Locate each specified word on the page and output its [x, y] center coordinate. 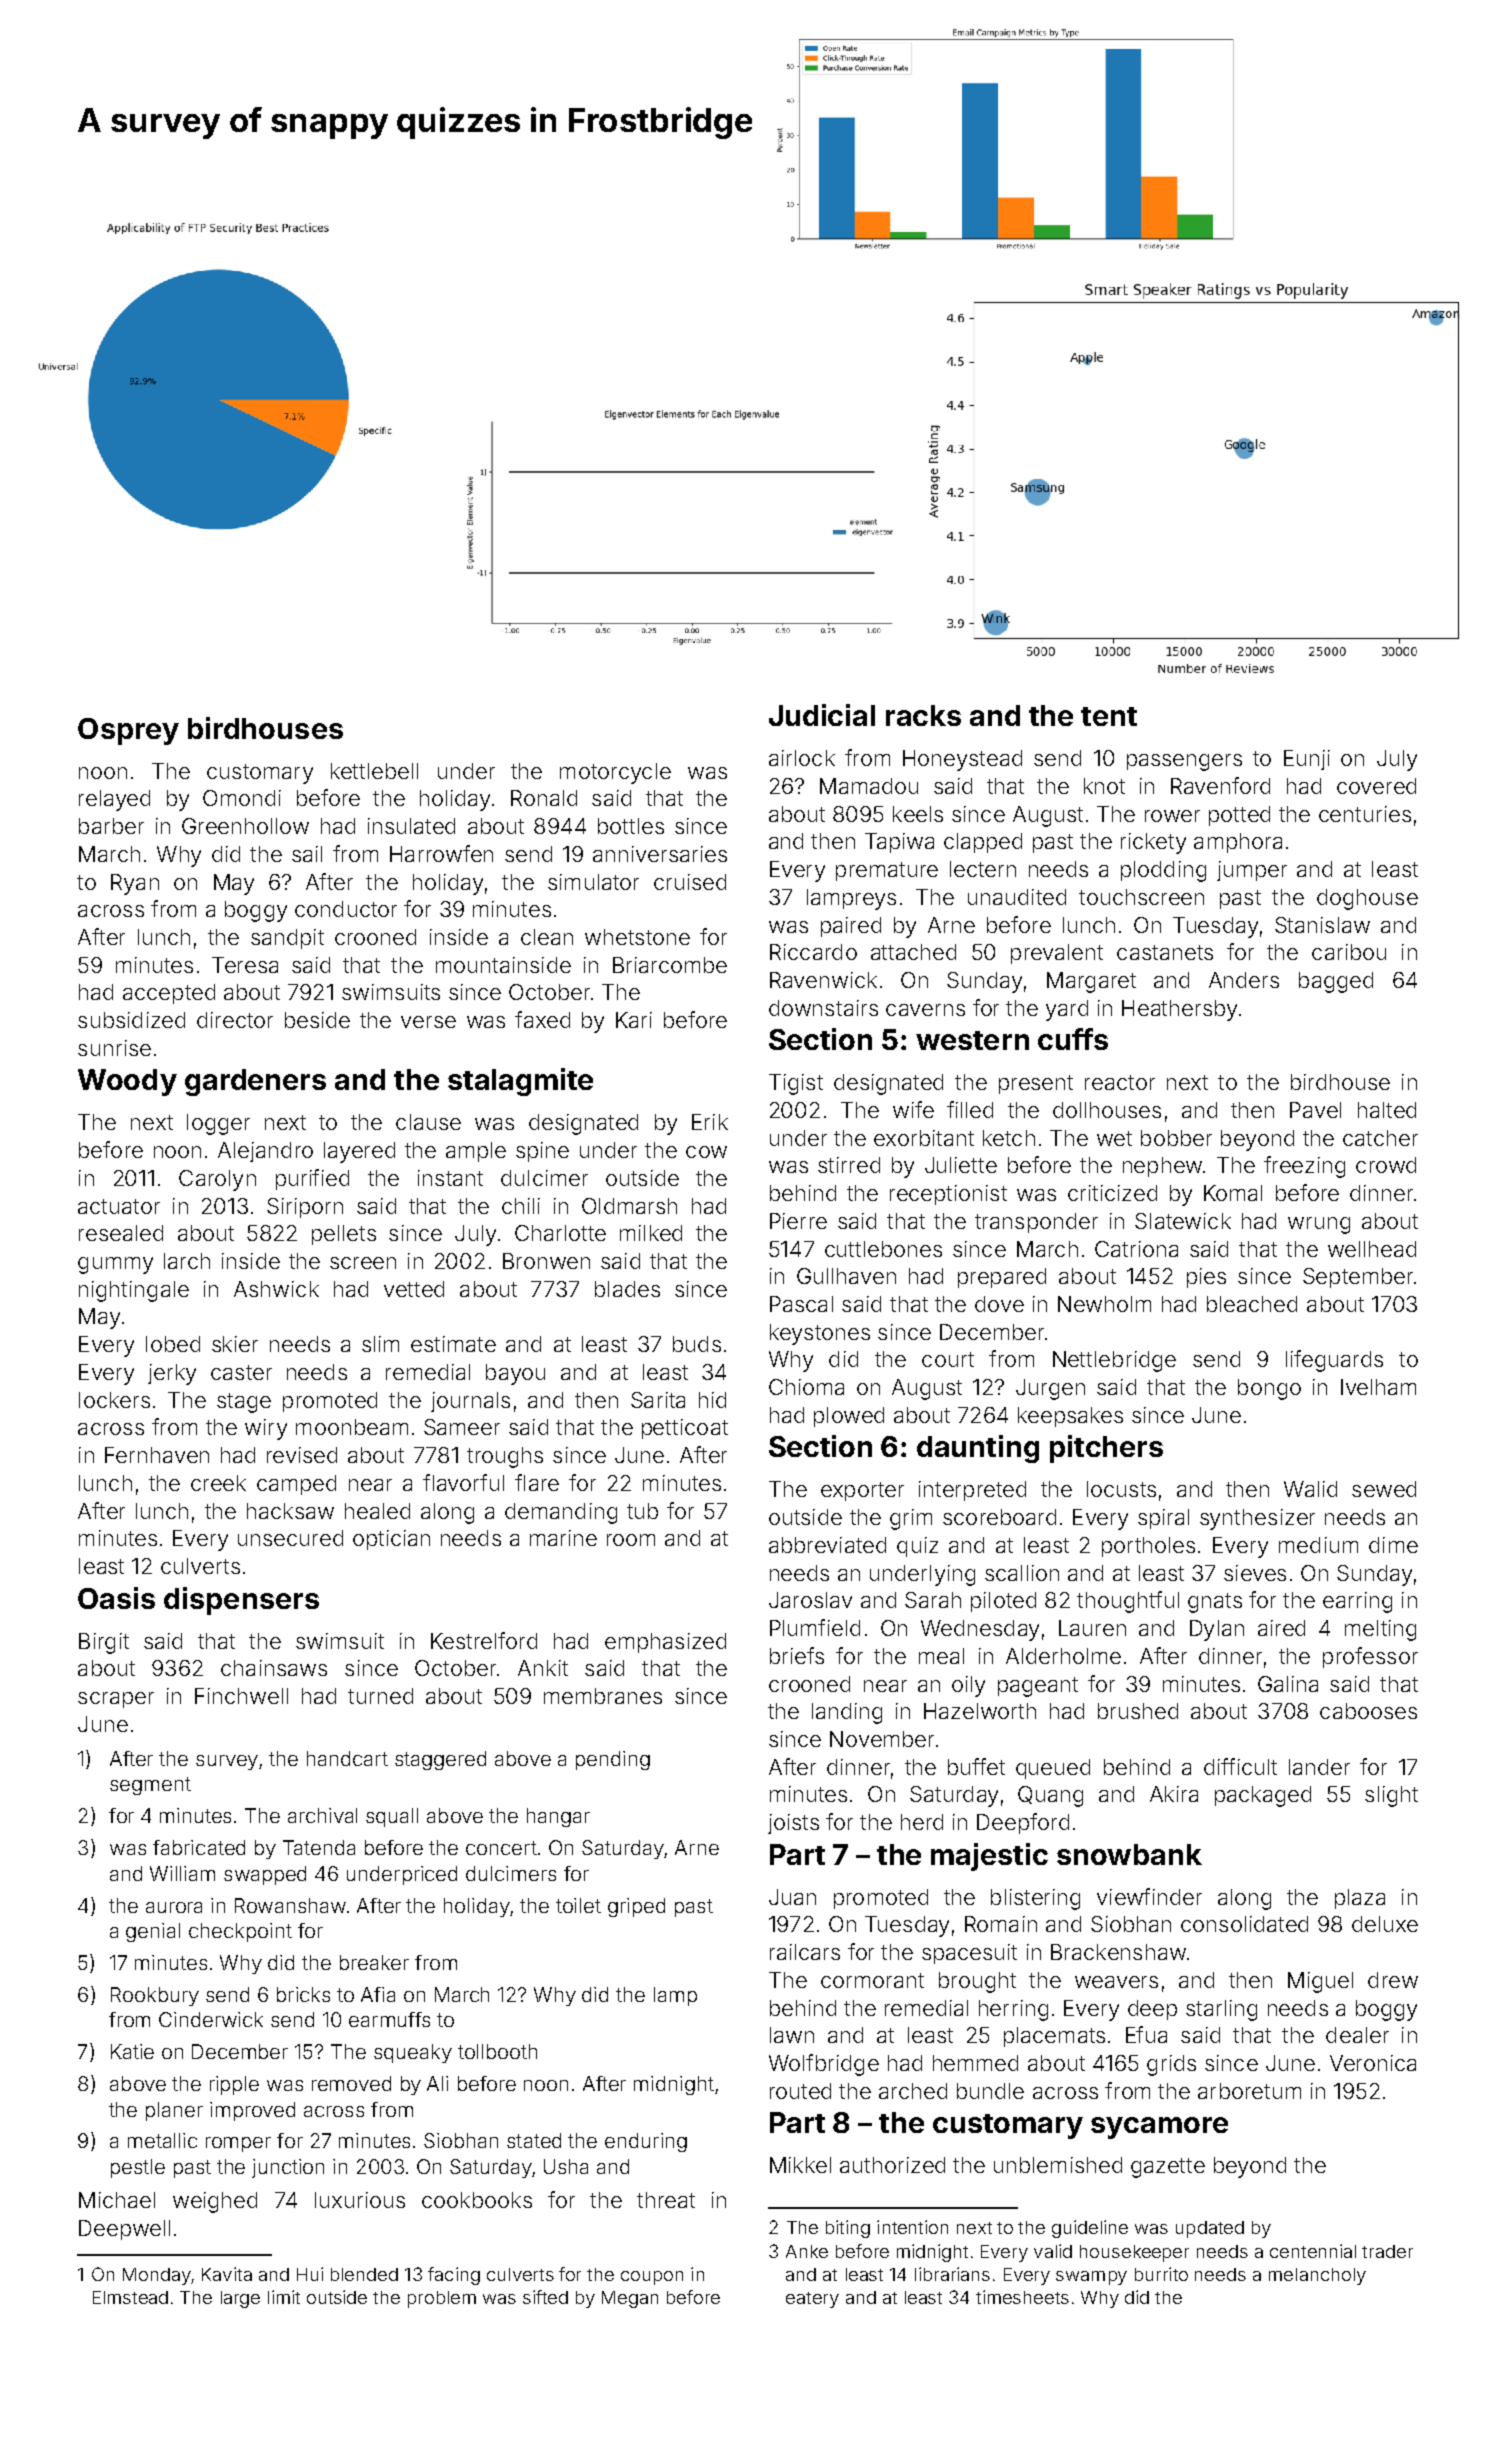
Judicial [822, 715]
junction [288, 2168]
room [631, 1540]
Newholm [1104, 1304]
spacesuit [969, 1954]
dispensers [241, 1601]
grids [1171, 2065]
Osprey [128, 731]
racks [923, 715]
